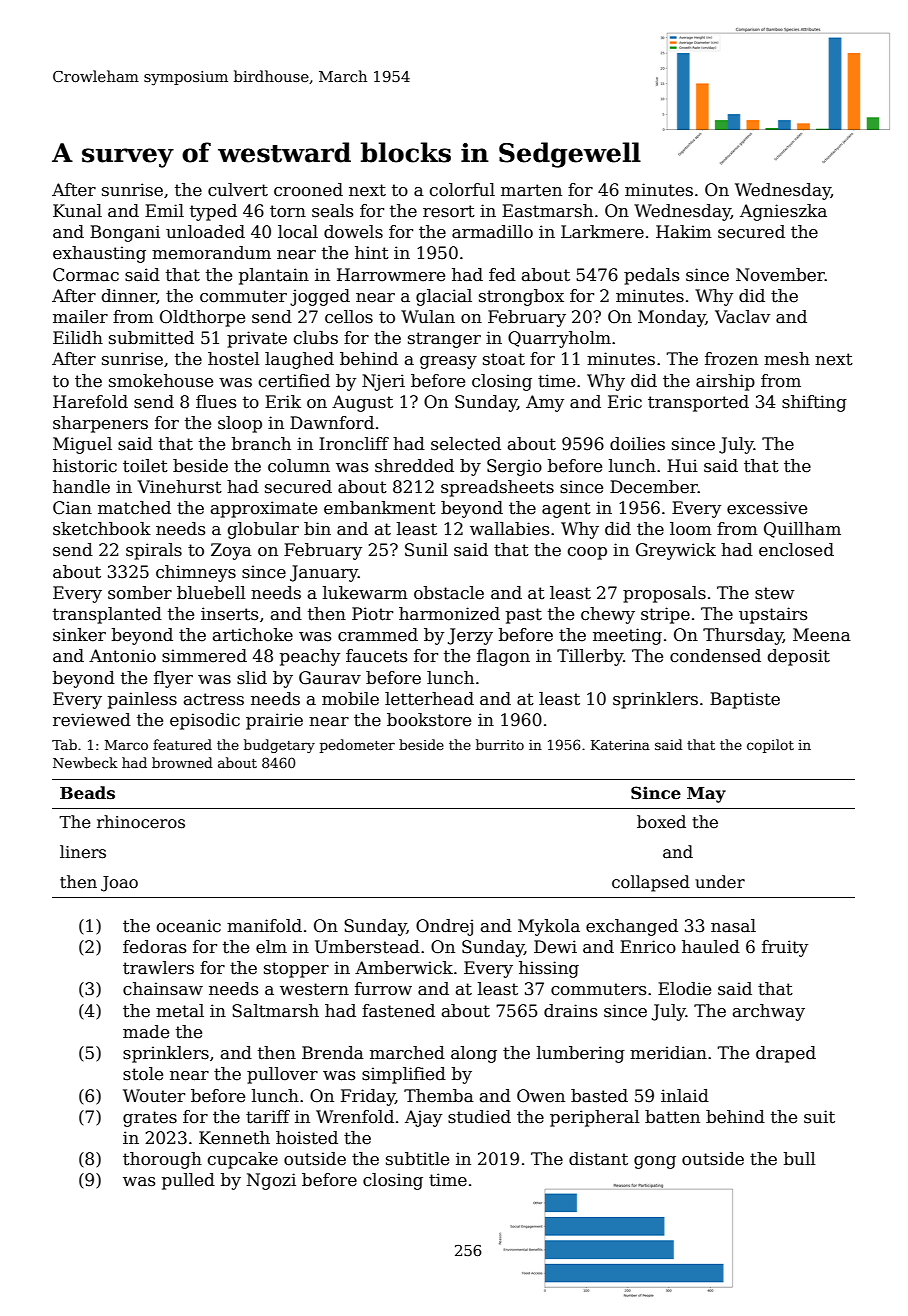 The width and height of the screenshot is (908, 1316). Describe the element at coordinates (164, 210) in the screenshot. I see `Emil` at that location.
